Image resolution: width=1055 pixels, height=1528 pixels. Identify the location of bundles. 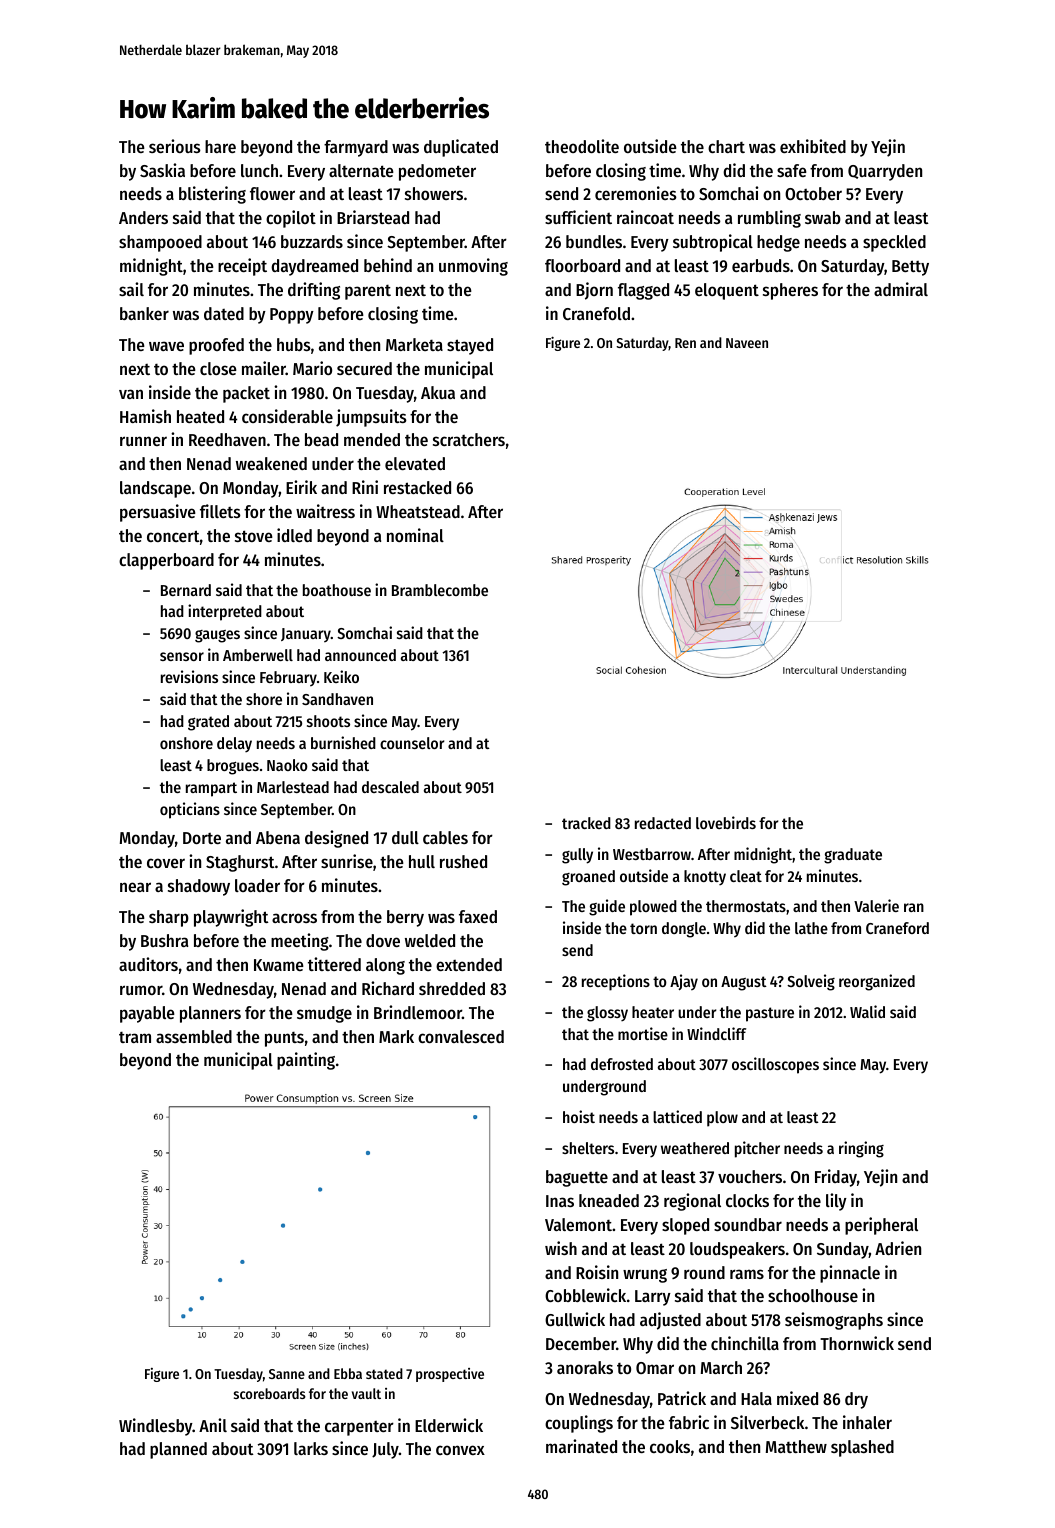
(594, 241).
